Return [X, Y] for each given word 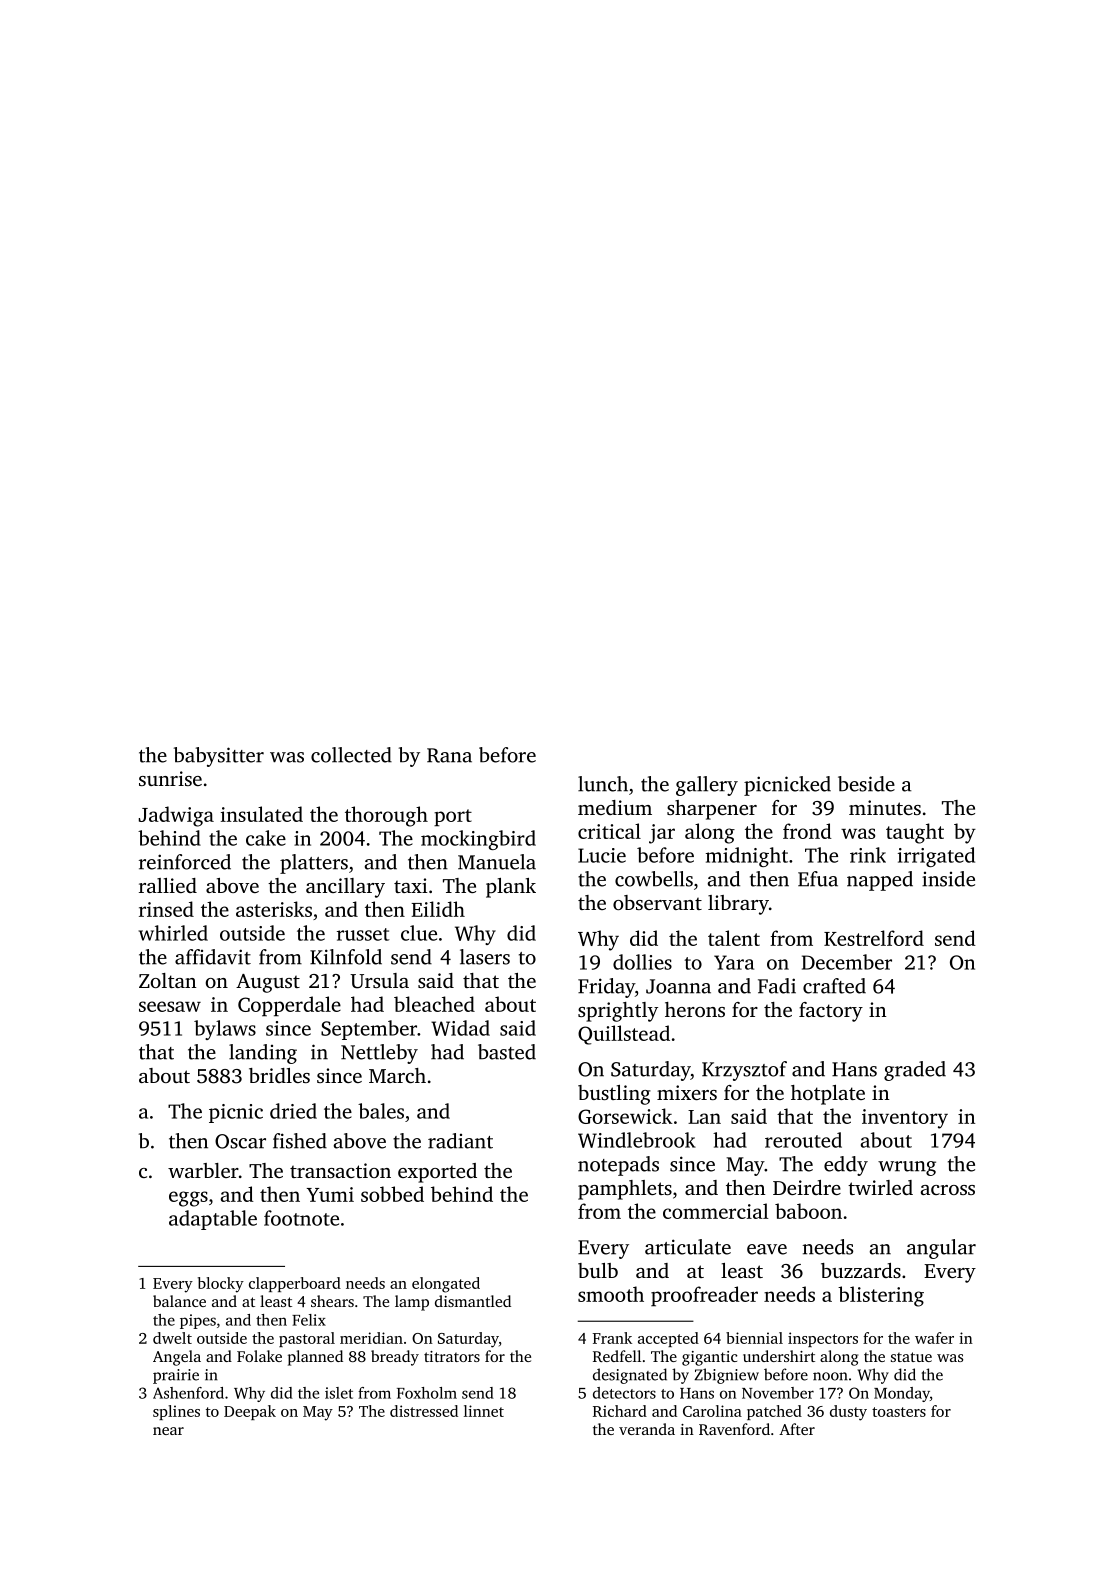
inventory [905, 1119]
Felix [309, 1320]
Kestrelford [874, 938]
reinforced [185, 862]
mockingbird [478, 840]
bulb [598, 1270]
